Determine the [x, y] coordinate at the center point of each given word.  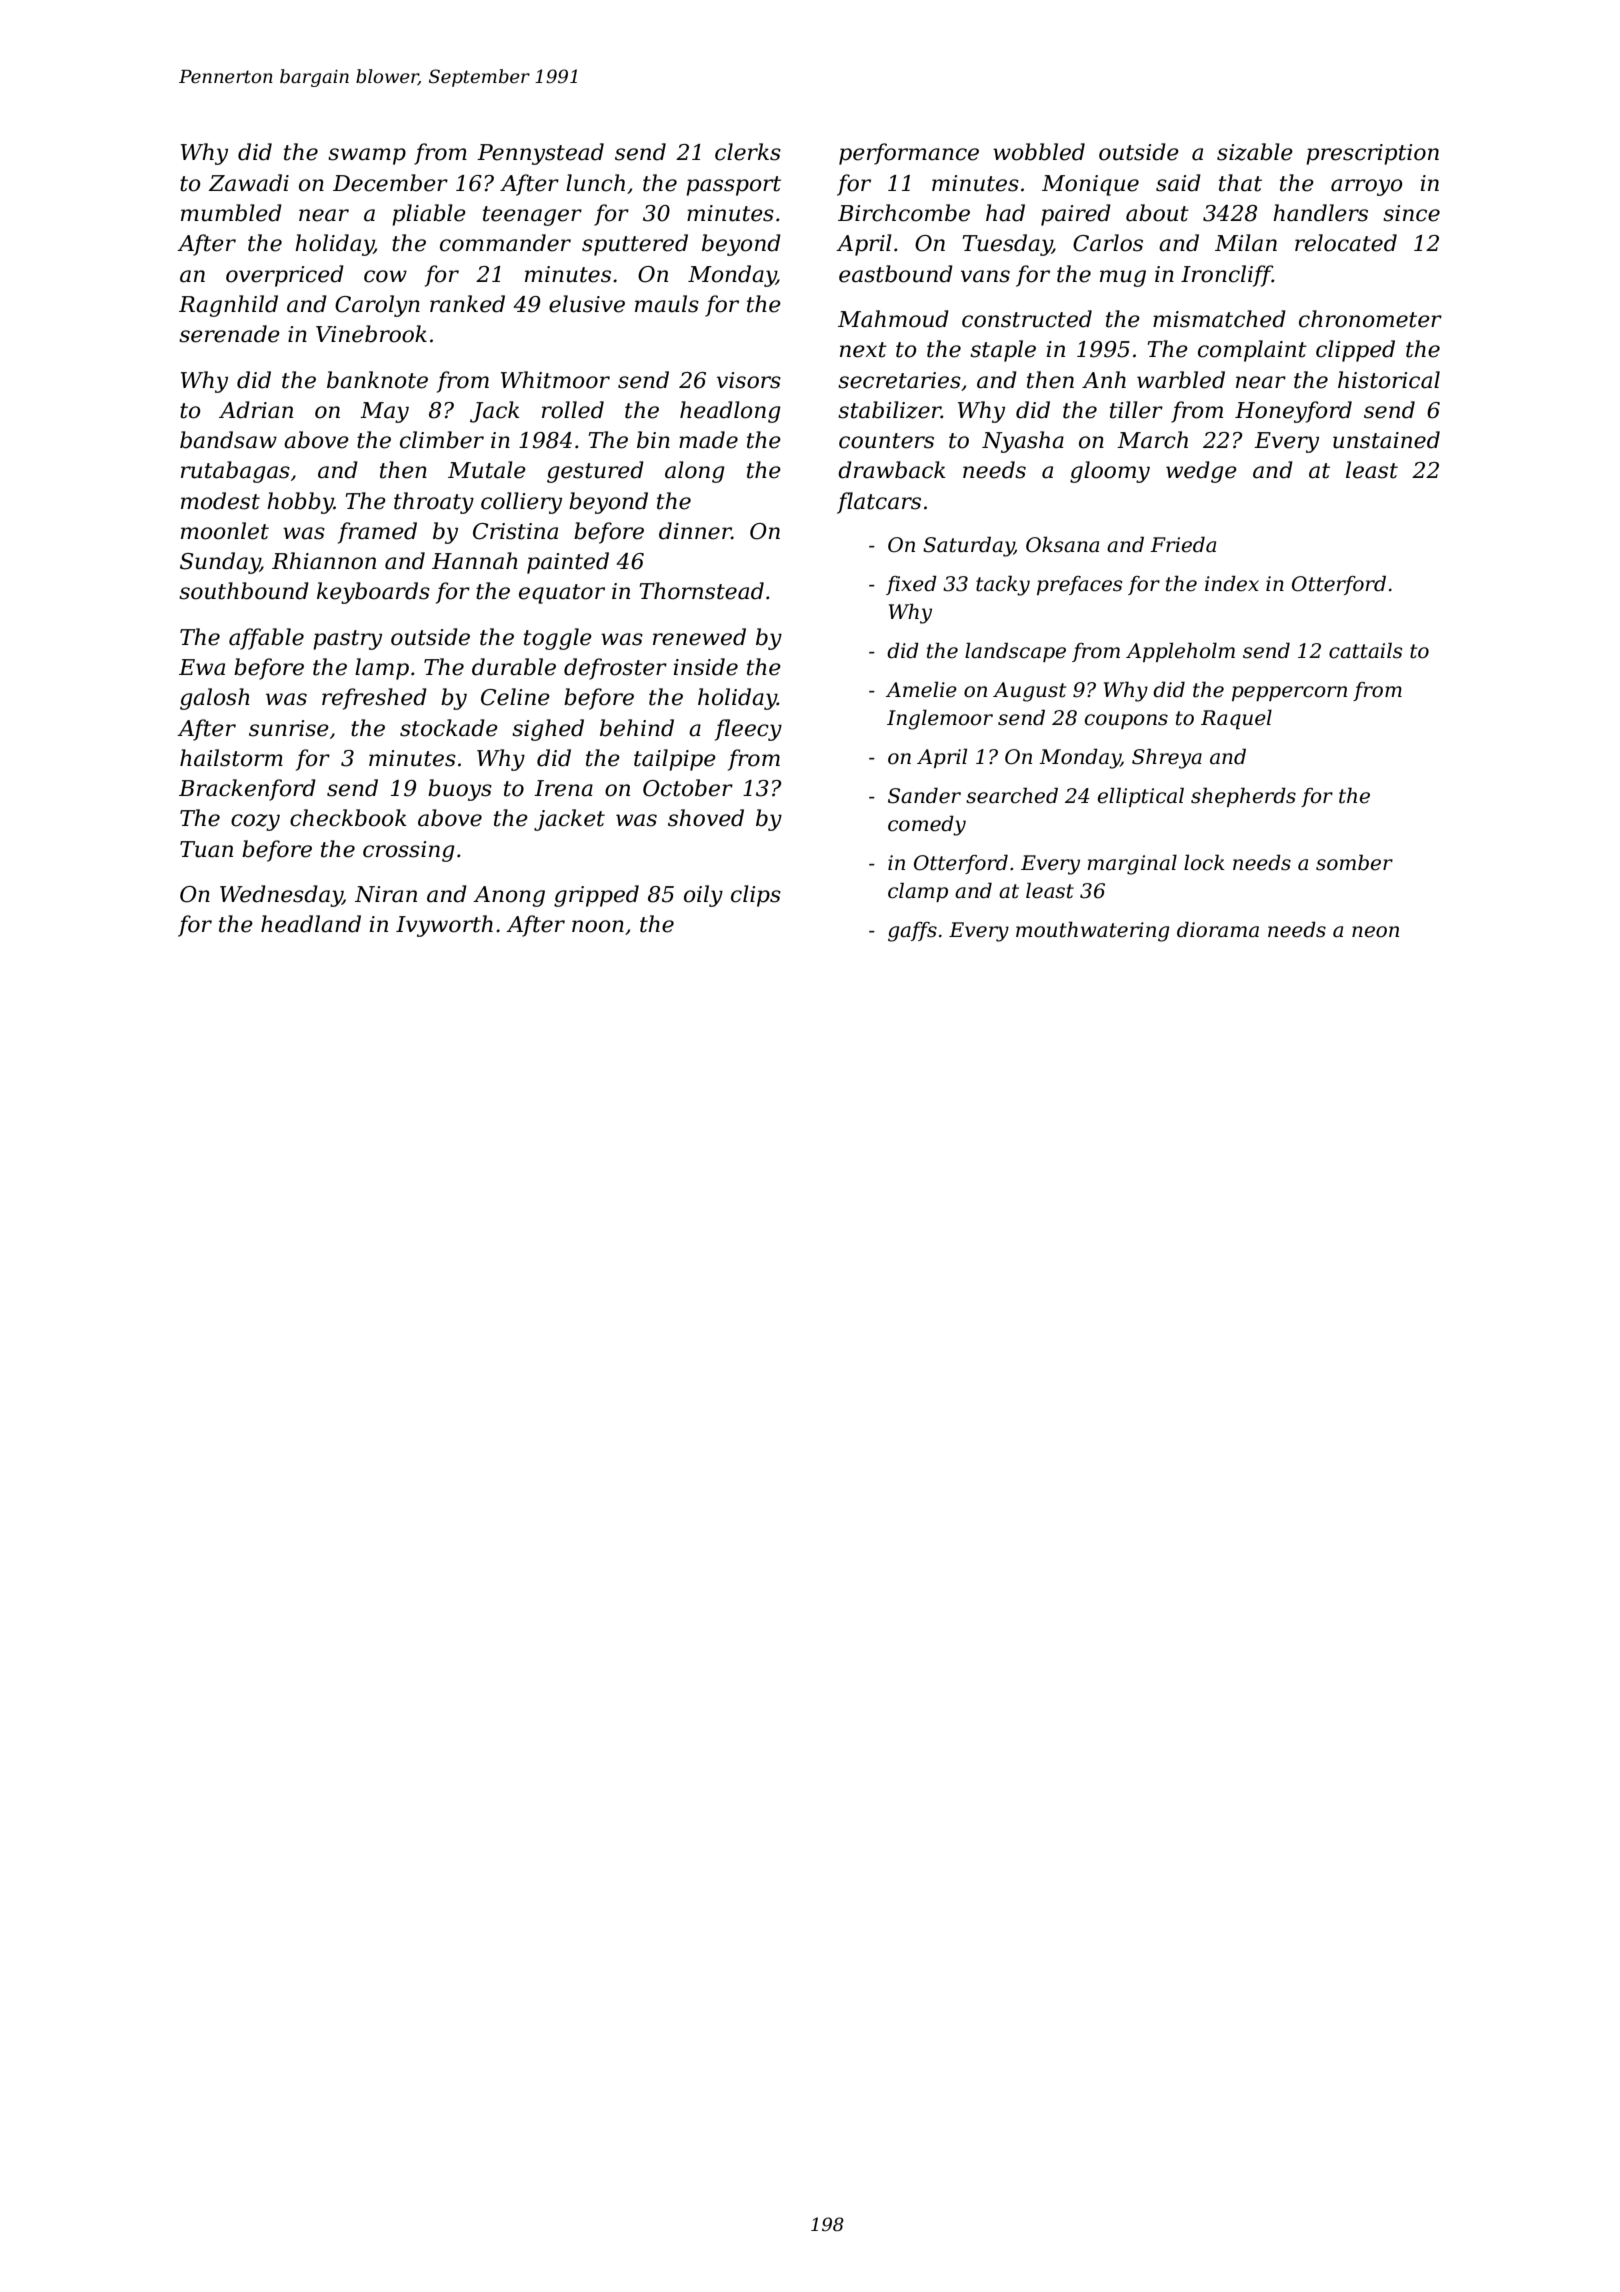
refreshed [374, 699]
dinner [695, 531]
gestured [595, 472]
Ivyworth [444, 926]
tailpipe [675, 760]
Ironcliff [1227, 276]
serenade [229, 334]
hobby [300, 503]
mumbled [231, 213]
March [1152, 440]
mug [1123, 278]
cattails [1366, 650]
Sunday [220, 563]
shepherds [1243, 797]
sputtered [635, 245]
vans [985, 276]
